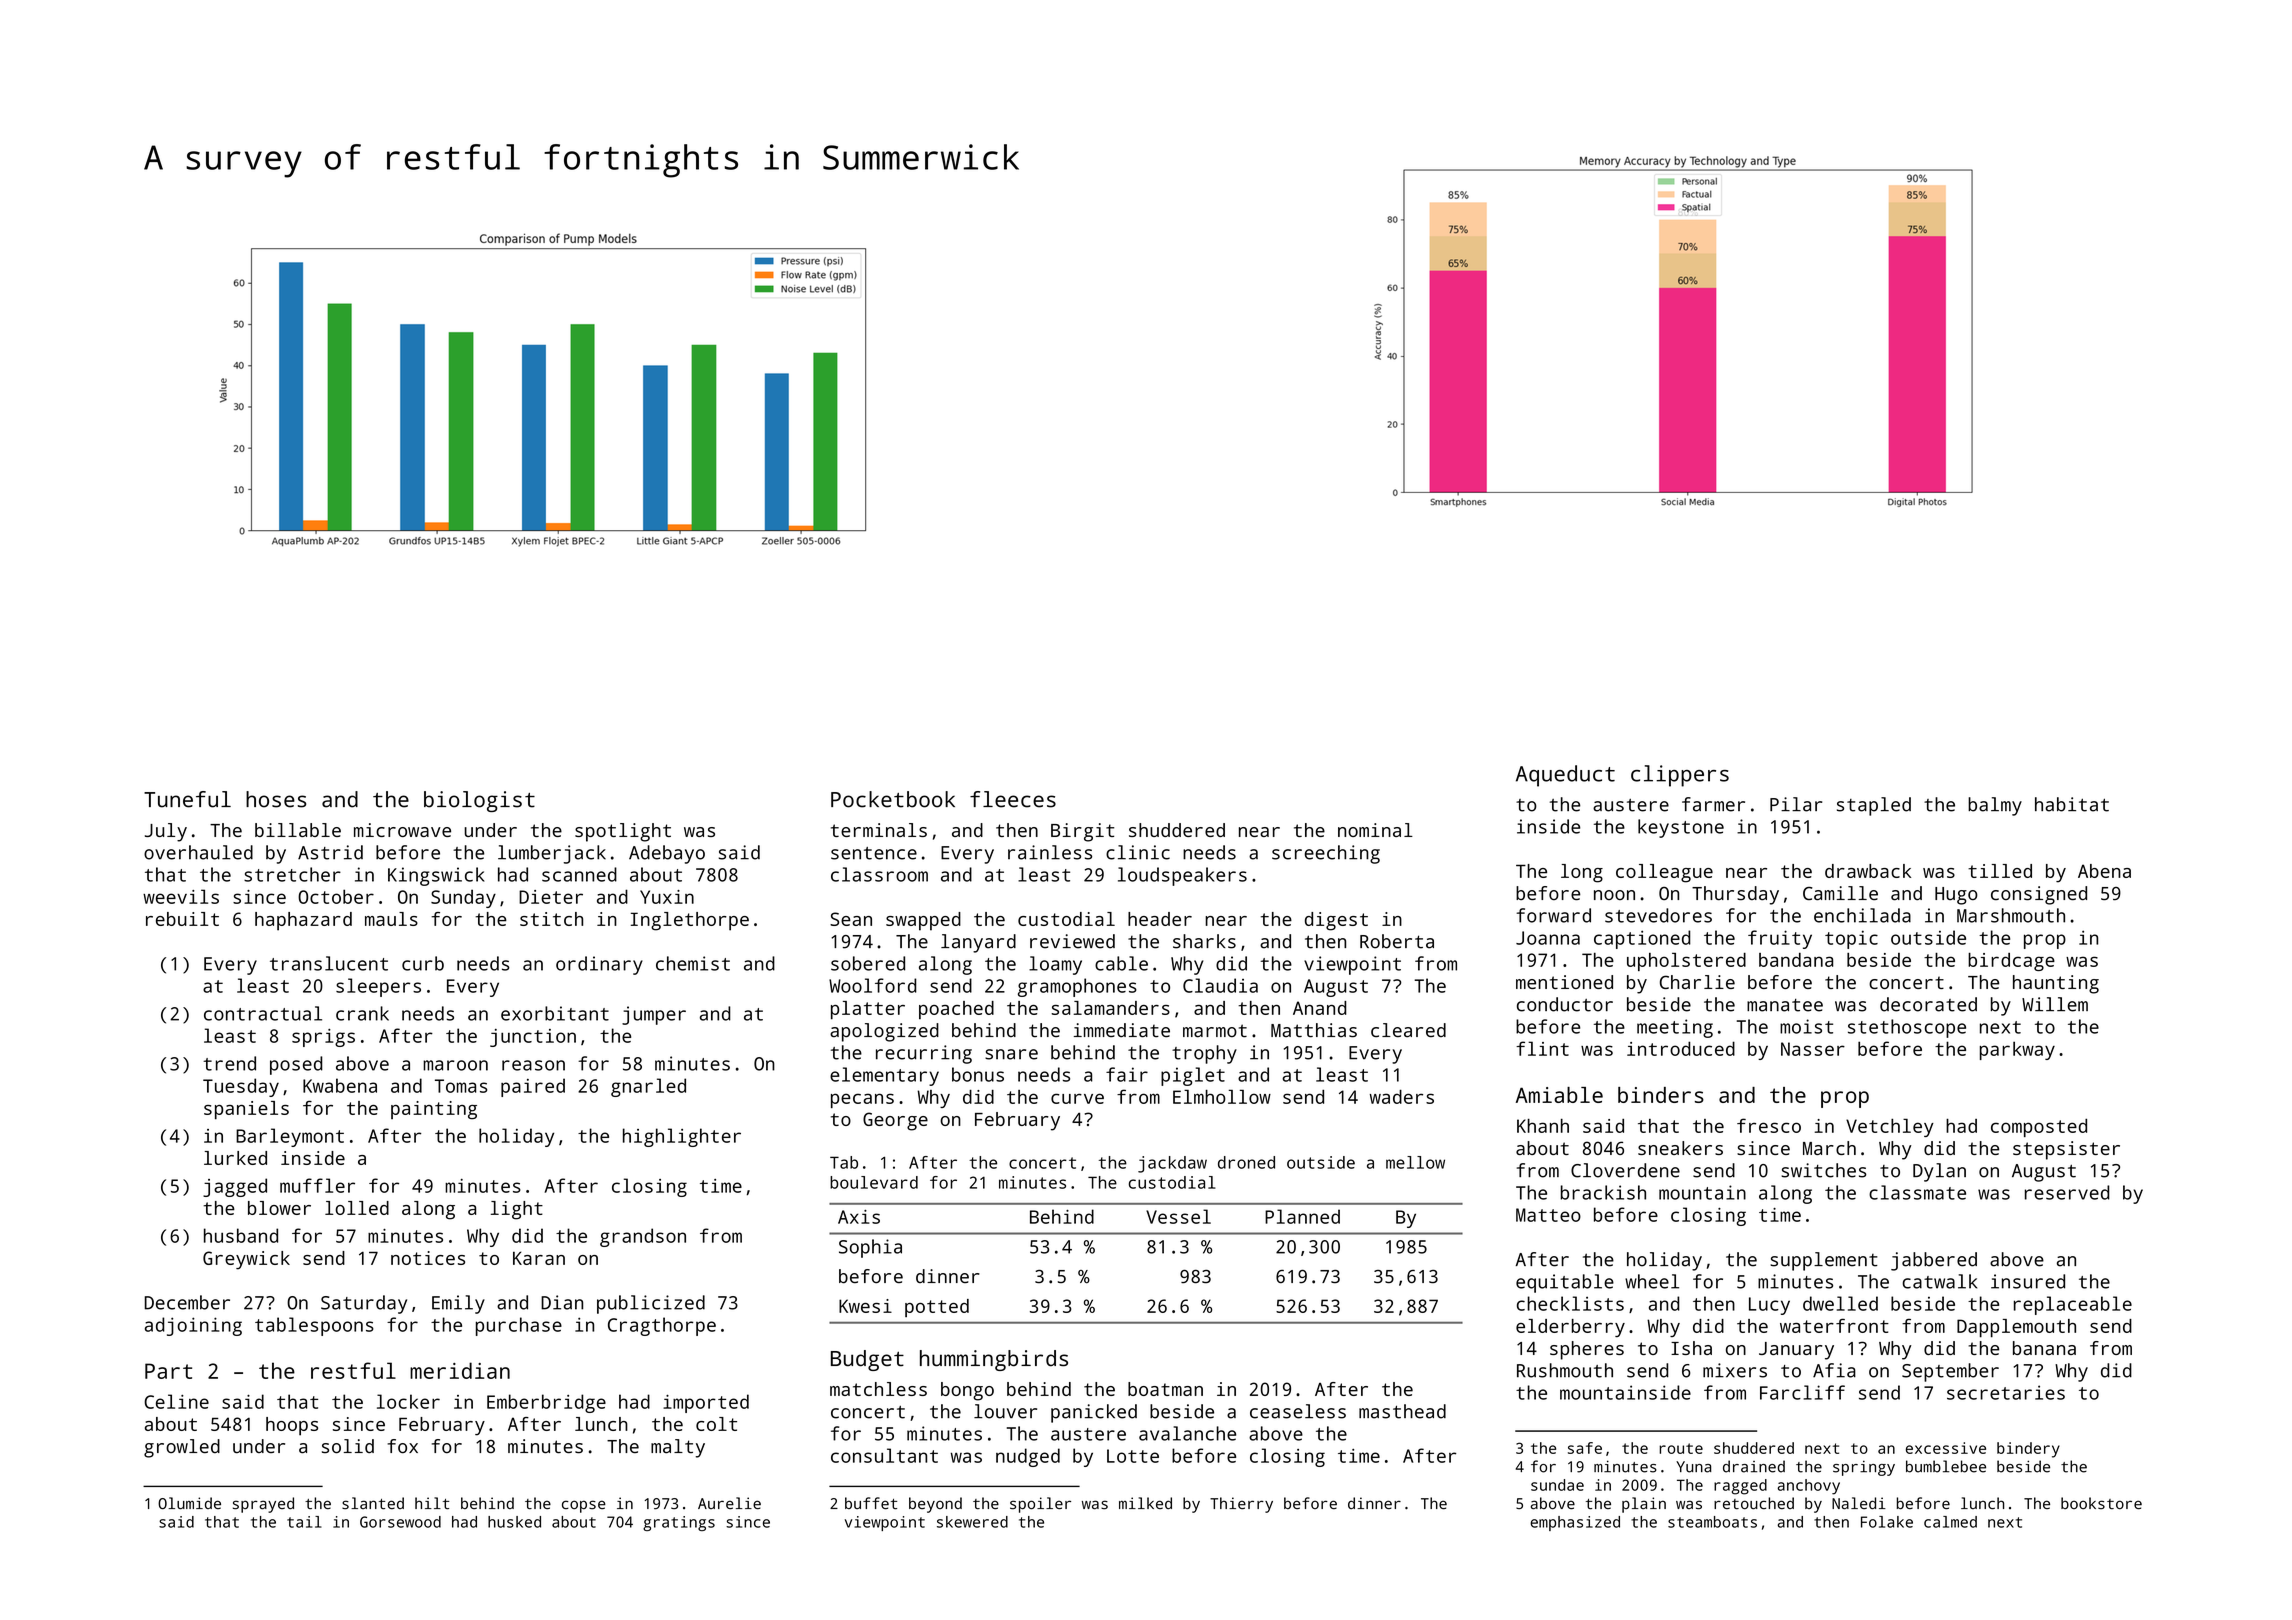 The width and height of the page is (2292, 1620). What do you see at coordinates (181, 896) in the page?
I see `weevils` at bounding box center [181, 896].
